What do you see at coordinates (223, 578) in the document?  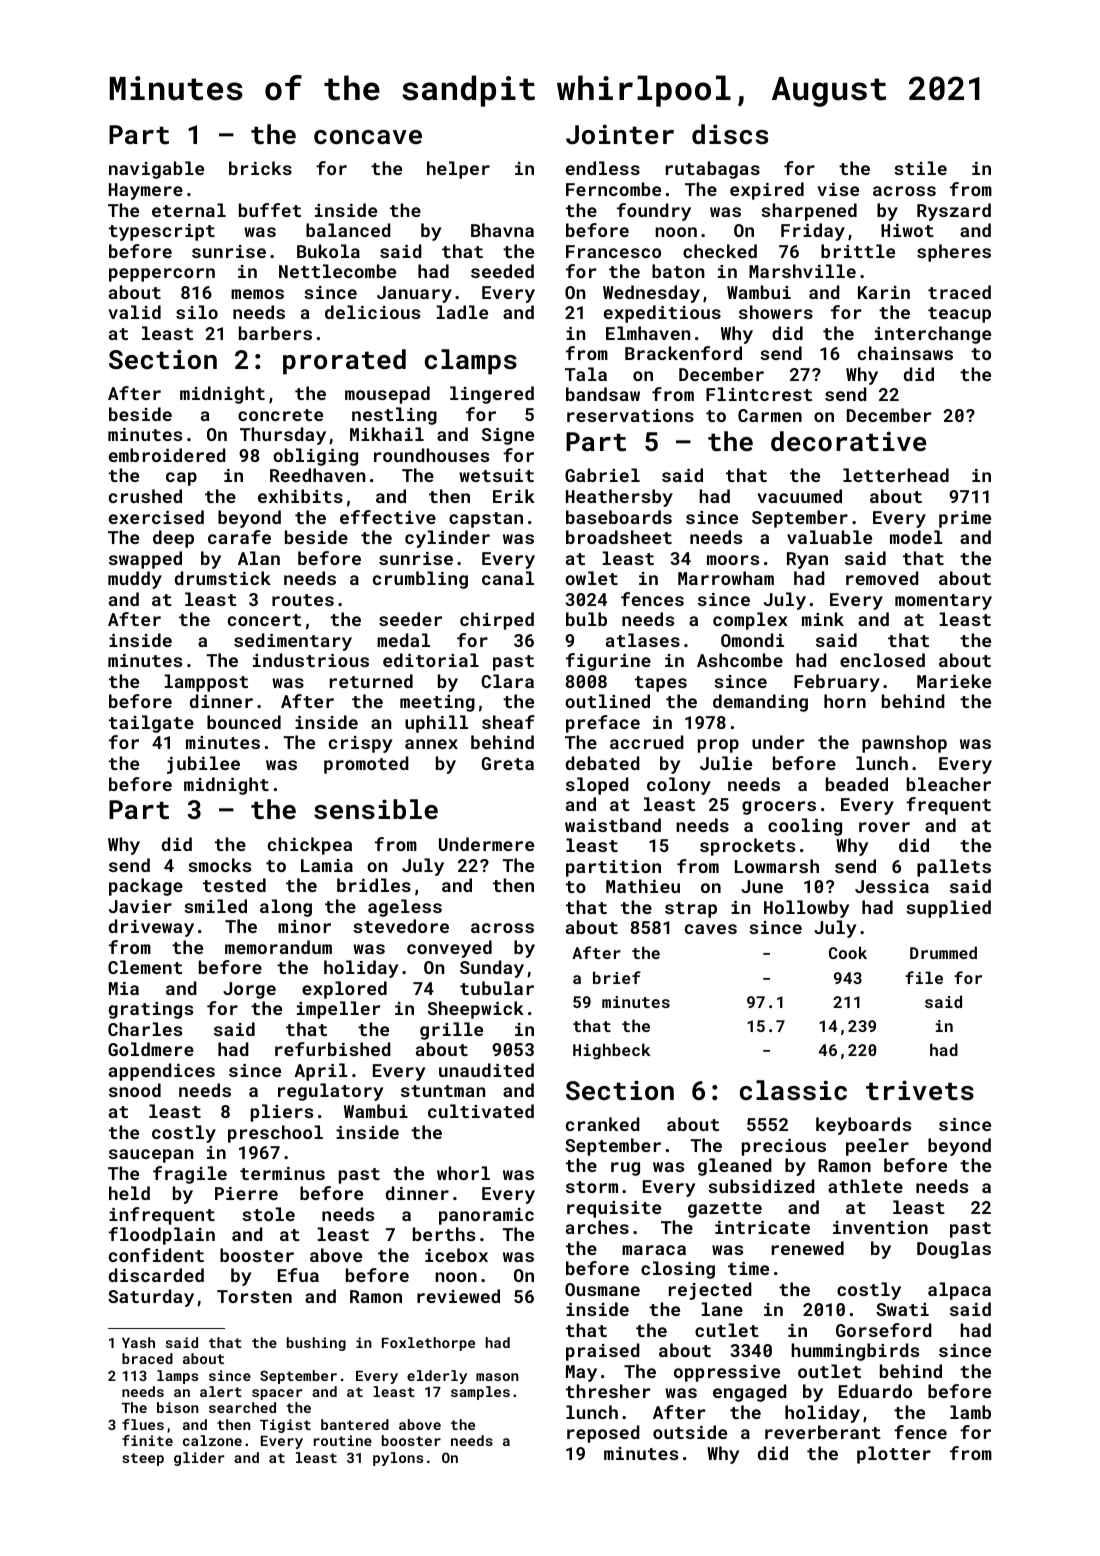 I see `drumstick` at bounding box center [223, 578].
